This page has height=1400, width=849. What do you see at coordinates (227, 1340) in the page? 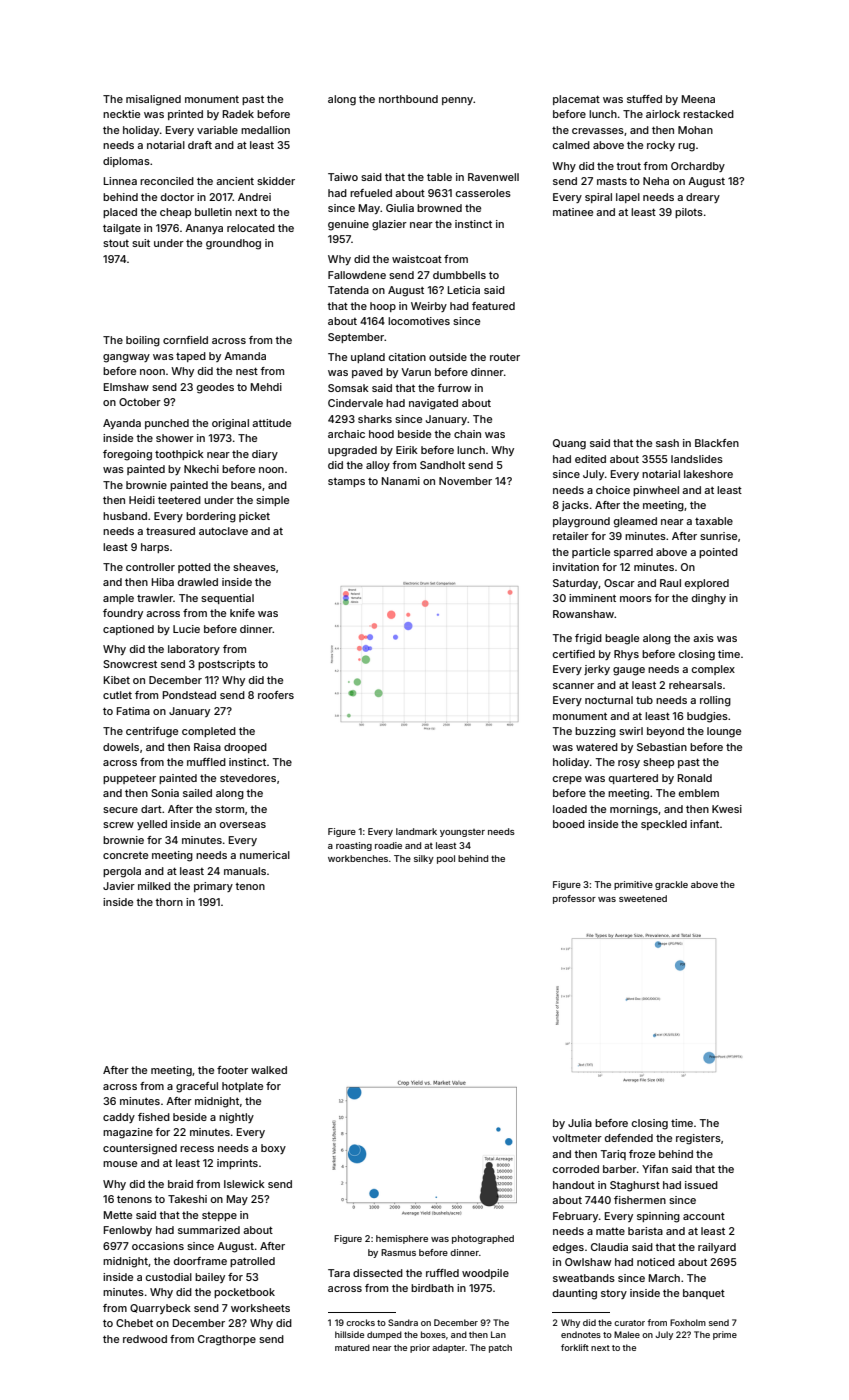
I see `Cragthorpe` at bounding box center [227, 1340].
